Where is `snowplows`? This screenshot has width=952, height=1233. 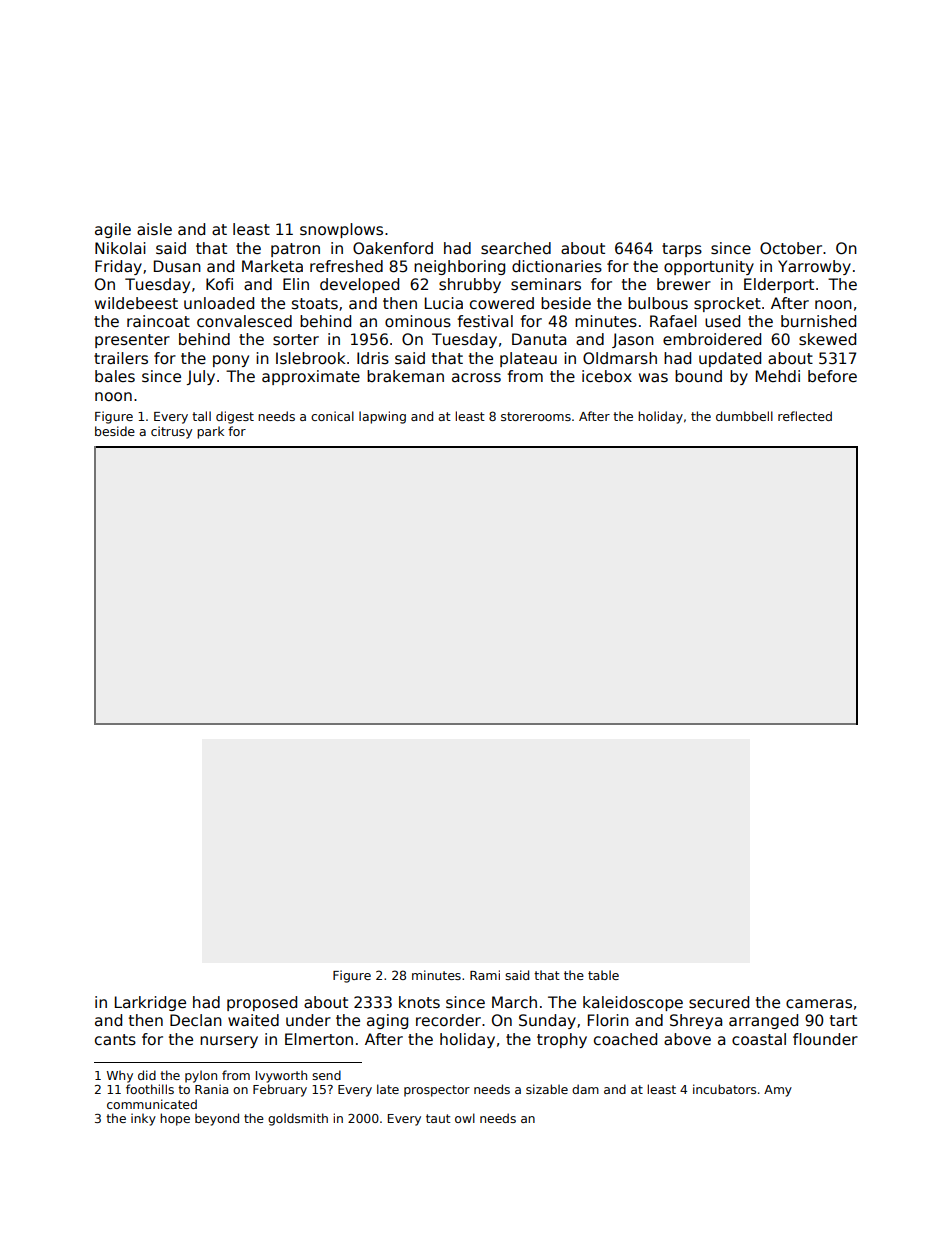
snowplows is located at coordinates (341, 230).
